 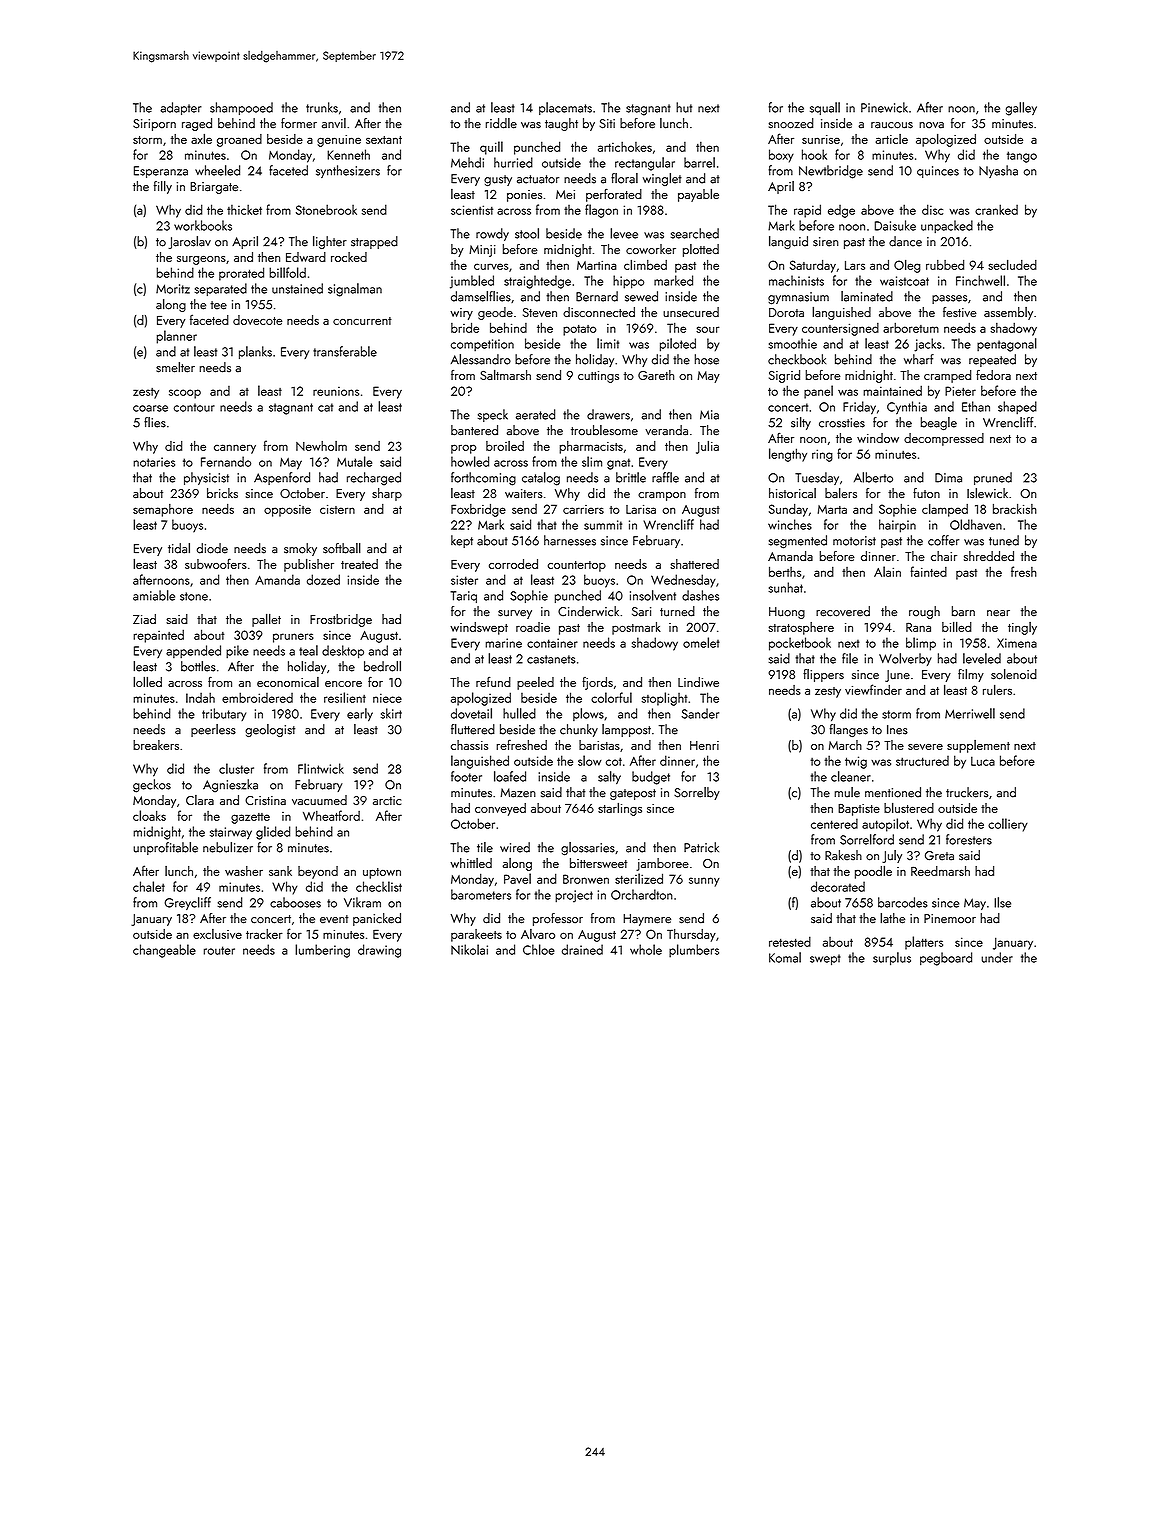 What do you see at coordinates (597, 296) in the screenshot?
I see `Bernard` at bounding box center [597, 296].
